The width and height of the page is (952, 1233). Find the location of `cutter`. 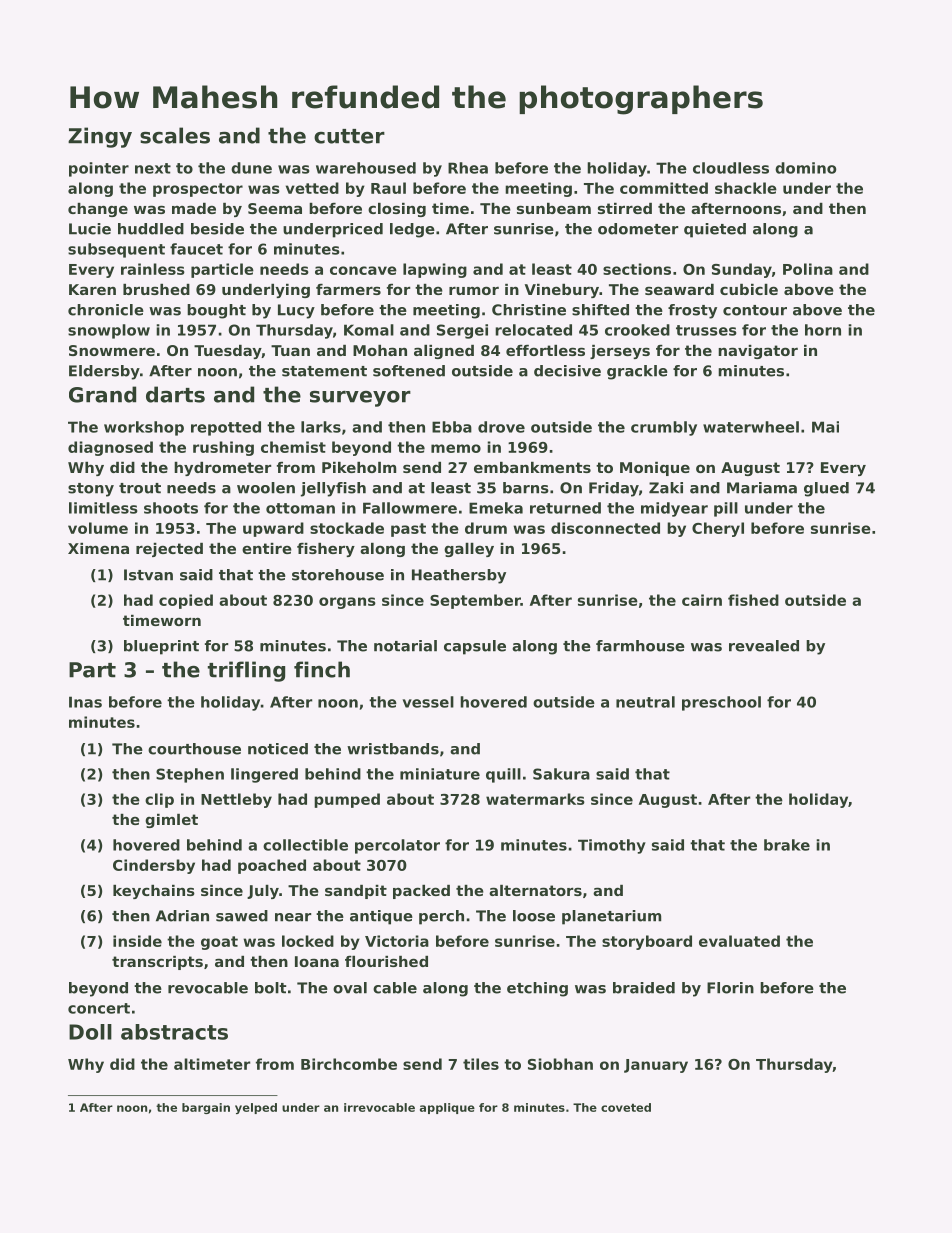

cutter is located at coordinates (349, 136).
